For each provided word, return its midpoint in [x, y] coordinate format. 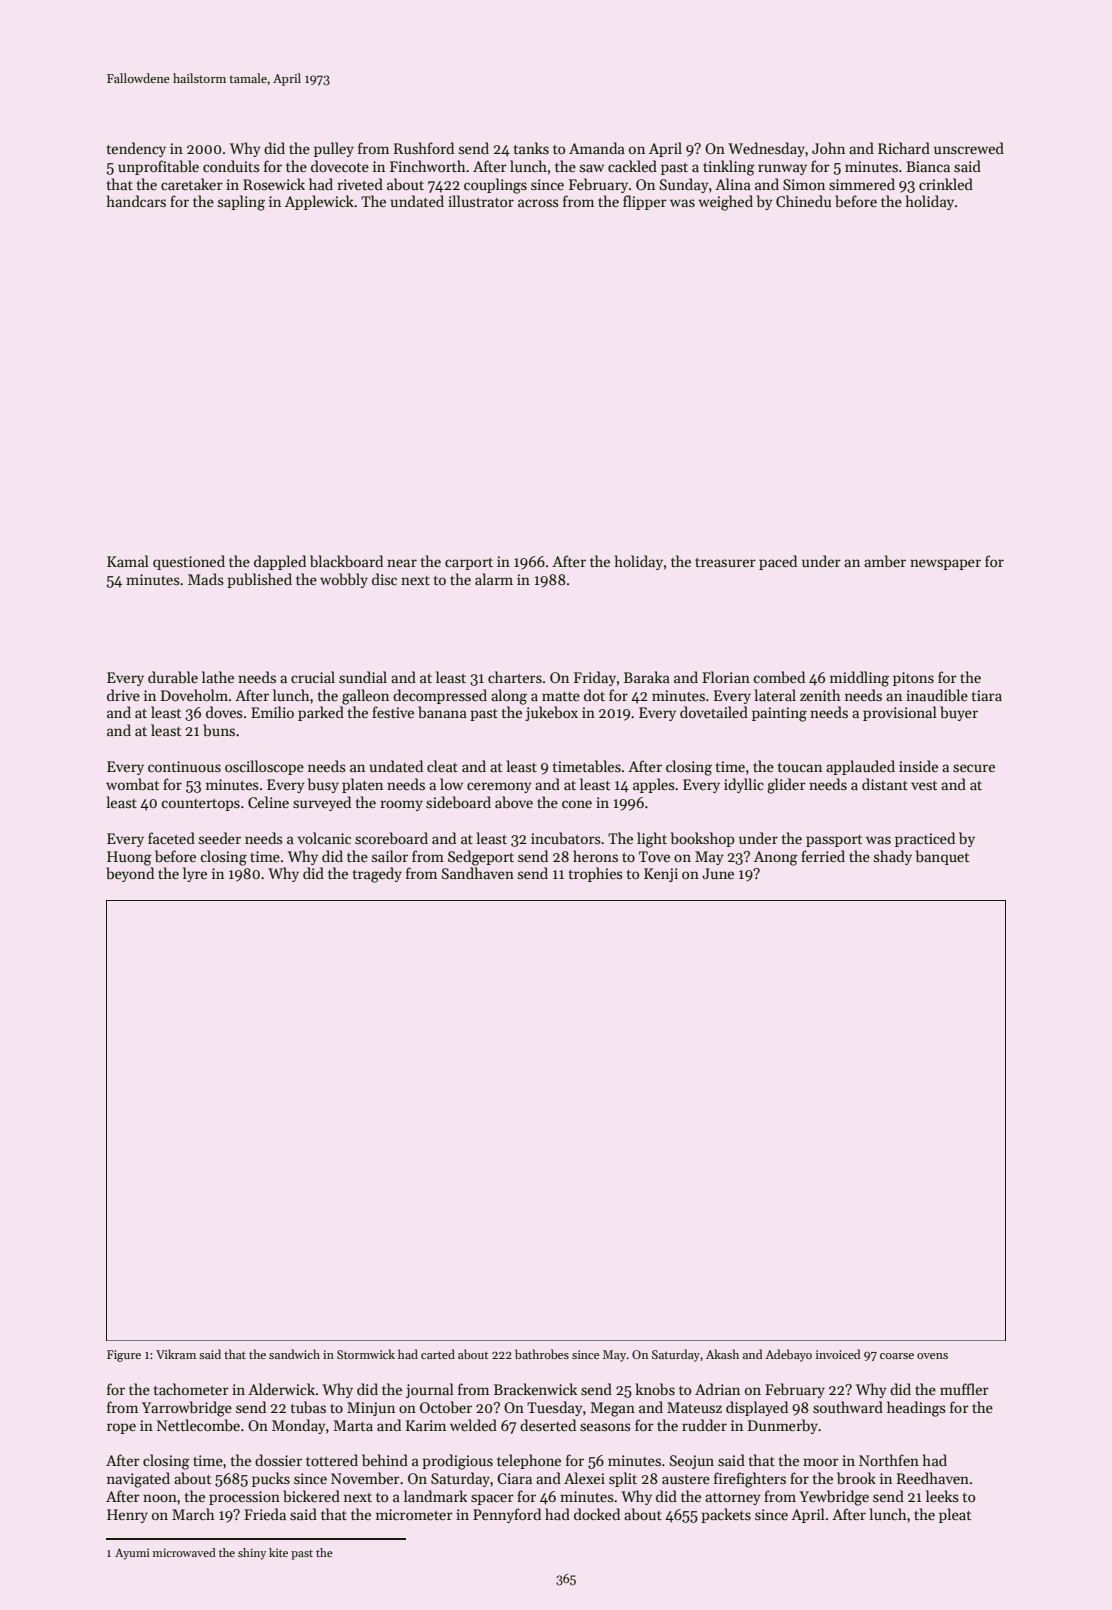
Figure [124, 1356]
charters [515, 677]
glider [786, 786]
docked [597, 1514]
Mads [206, 579]
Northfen [889, 1460]
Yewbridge [834, 1498]
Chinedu [803, 201]
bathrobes [542, 1354]
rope [121, 1428]
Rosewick [274, 184]
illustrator [481, 201]
